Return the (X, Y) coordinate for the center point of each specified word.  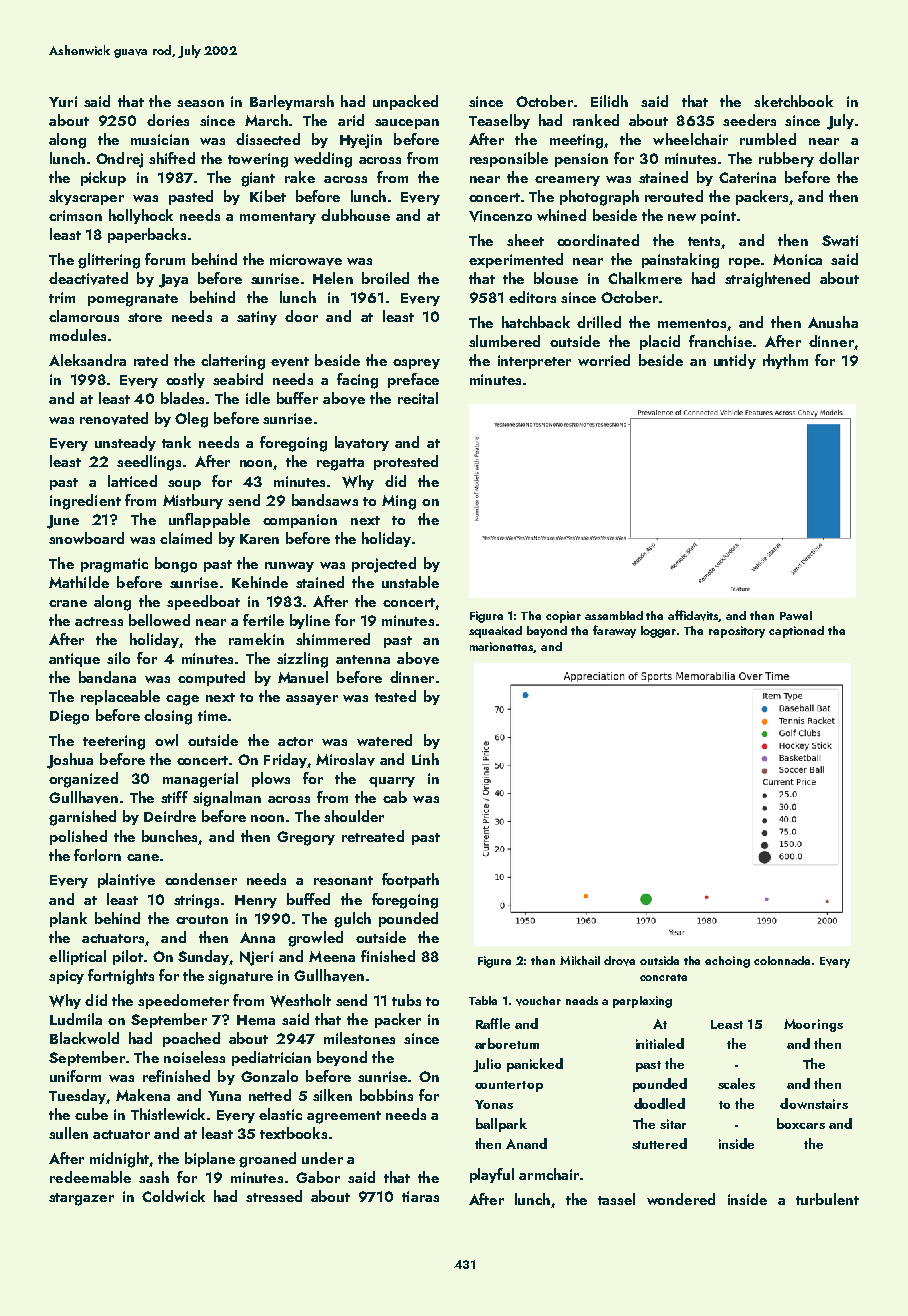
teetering (114, 742)
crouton (202, 919)
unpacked (405, 102)
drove (619, 961)
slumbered (504, 341)
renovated (114, 418)
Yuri (63, 101)
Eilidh (609, 101)
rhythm (785, 361)
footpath (410, 880)
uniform (75, 1076)
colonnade (782, 960)
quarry (392, 782)
